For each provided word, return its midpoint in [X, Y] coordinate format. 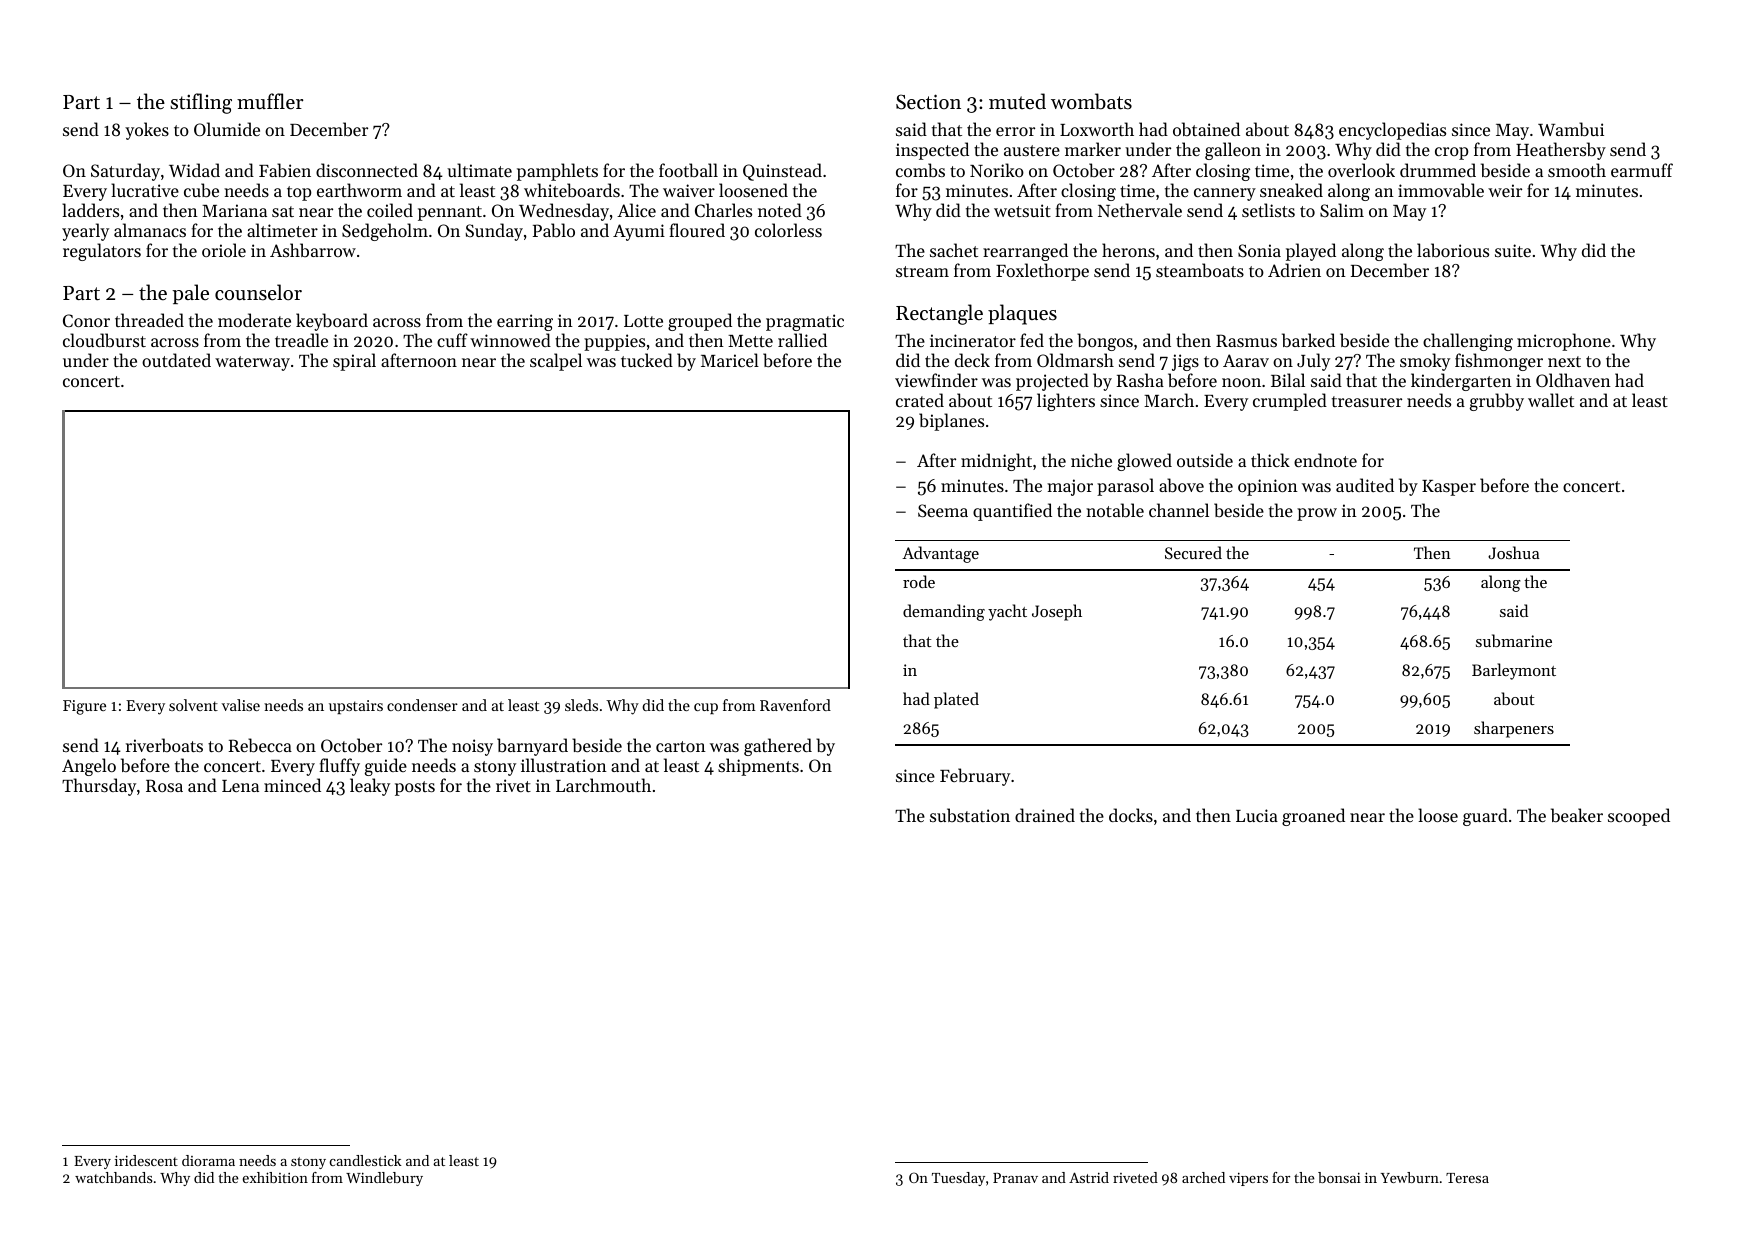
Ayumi [639, 232]
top [299, 193]
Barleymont [1514, 671]
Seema [943, 510]
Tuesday [958, 1179]
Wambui [1571, 129]
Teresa [1467, 1178]
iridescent [146, 1160]
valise [241, 705]
